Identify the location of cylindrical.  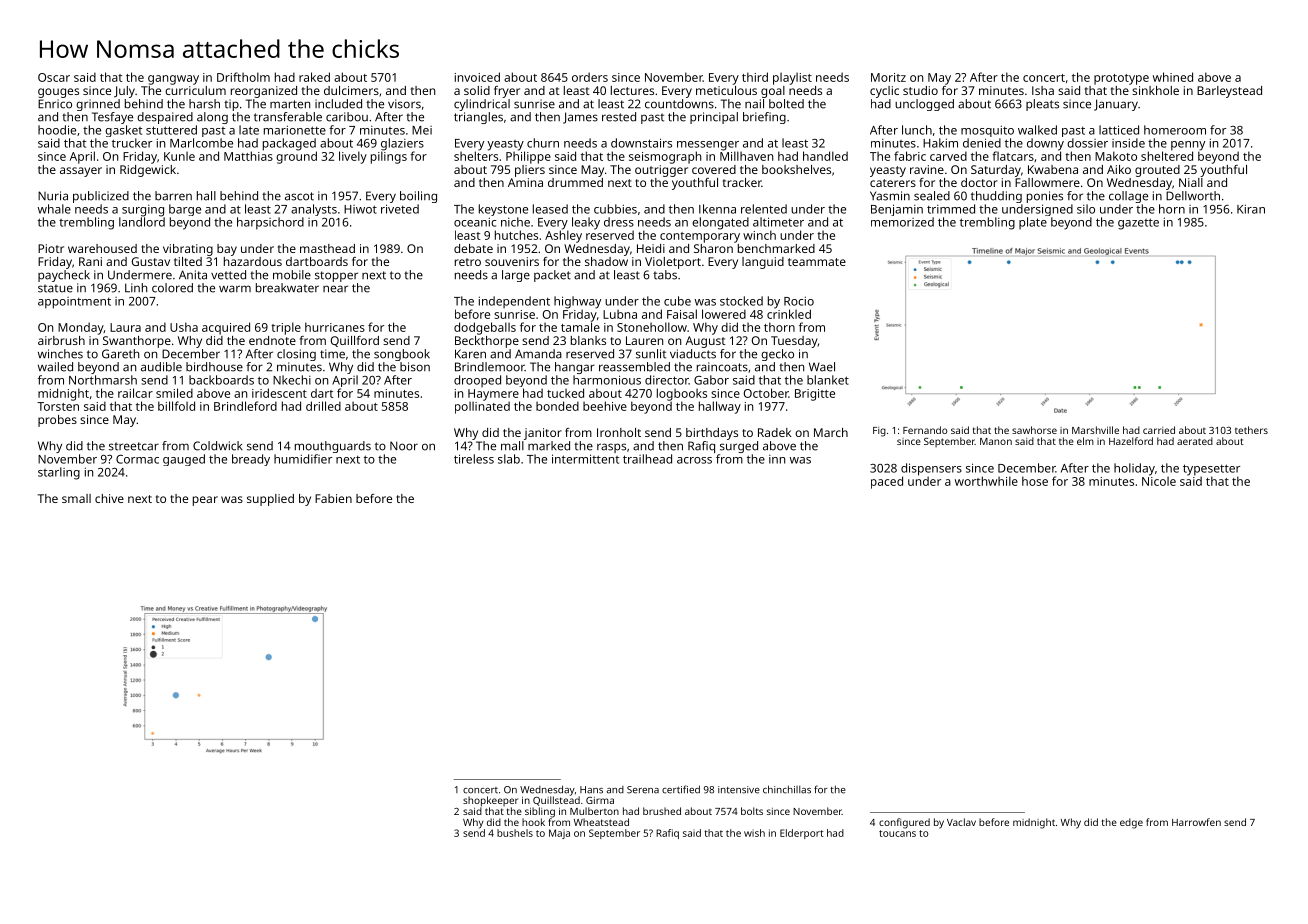
(482, 105).
